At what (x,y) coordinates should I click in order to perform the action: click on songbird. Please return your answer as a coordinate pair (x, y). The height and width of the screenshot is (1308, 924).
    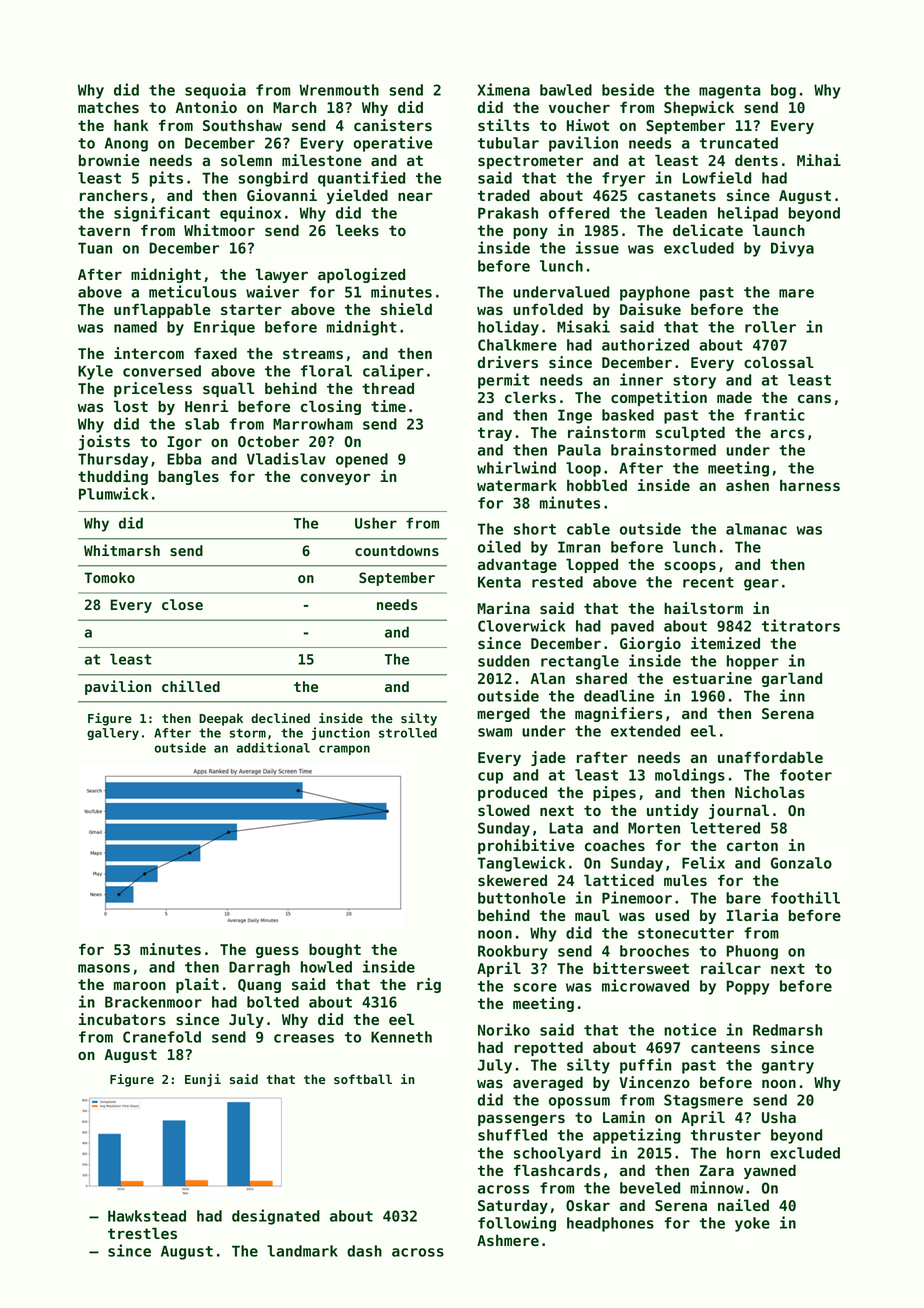
    Looking at the image, I should click on (273, 179).
